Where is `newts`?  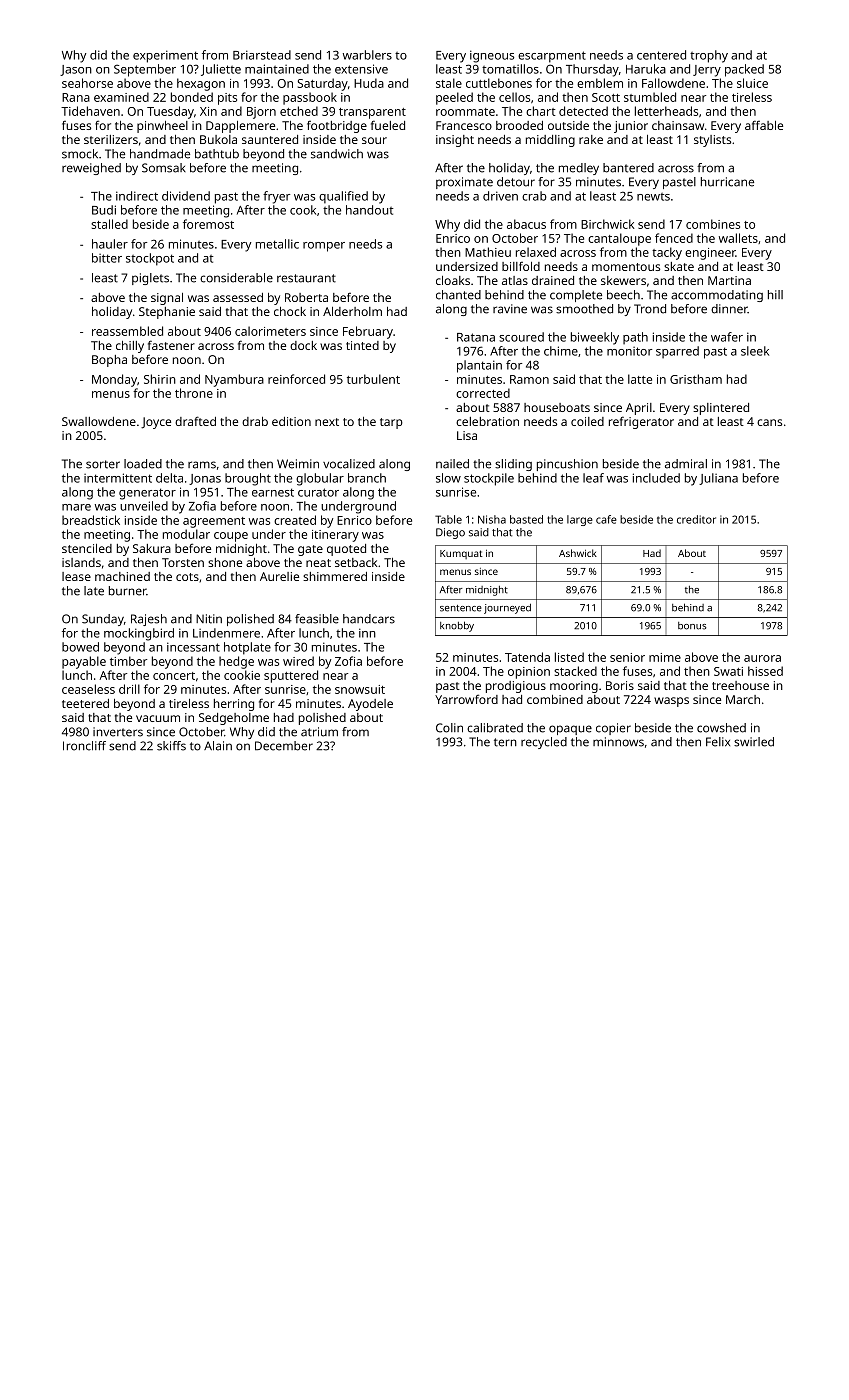 newts is located at coordinates (653, 197).
